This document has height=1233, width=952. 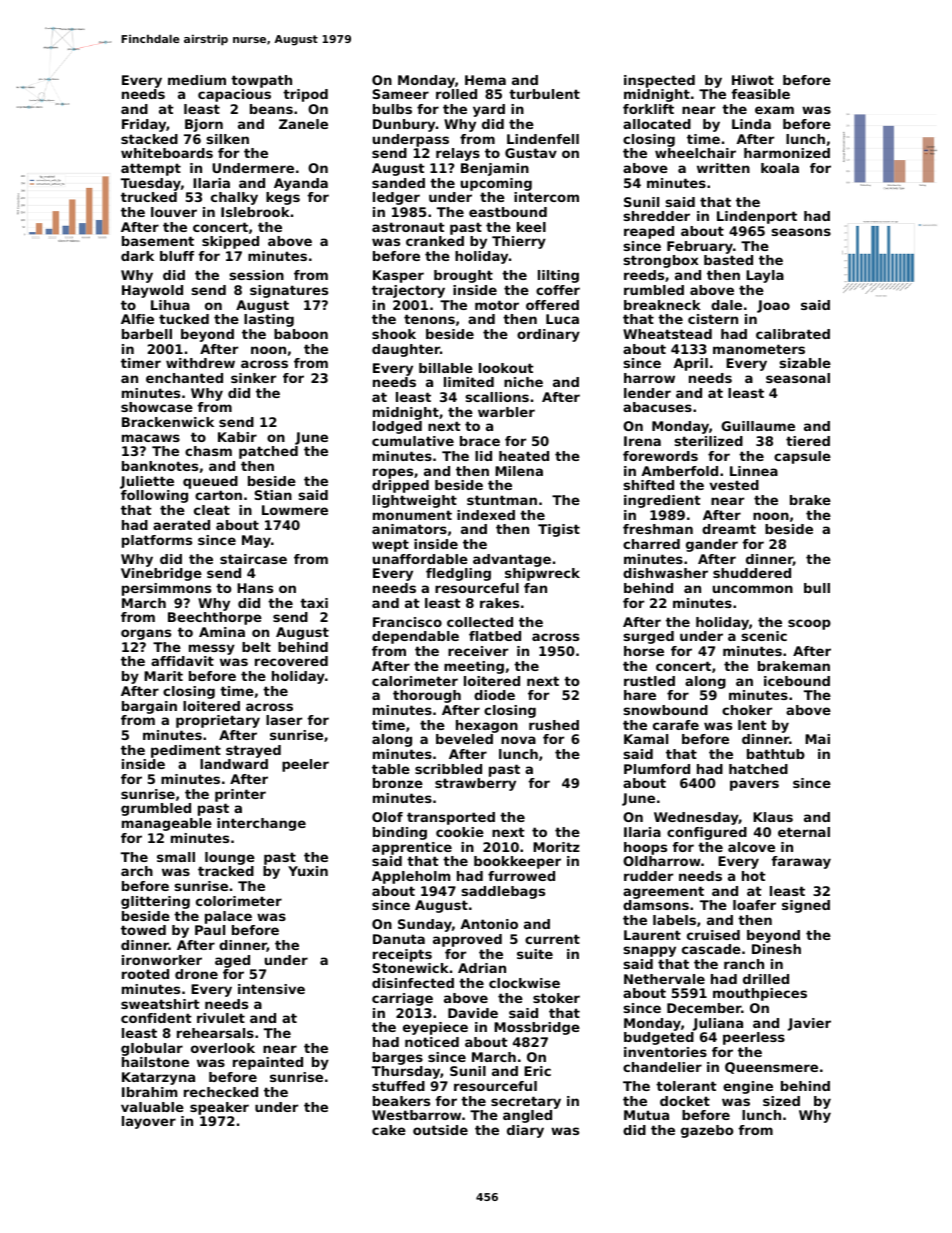 What do you see at coordinates (506, 412) in the document?
I see `warbler` at bounding box center [506, 412].
